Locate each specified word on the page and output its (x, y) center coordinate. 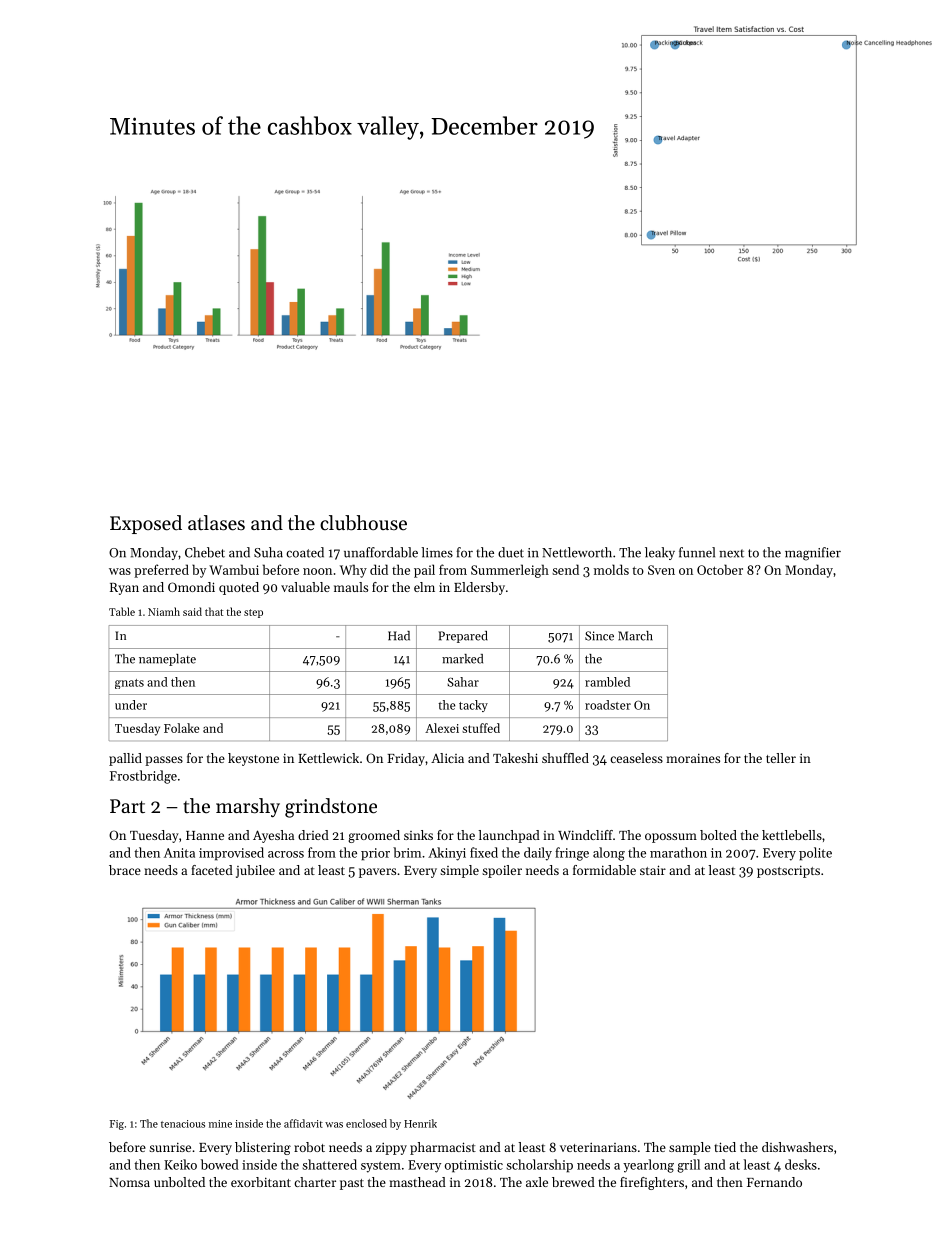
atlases (216, 523)
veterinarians (598, 1147)
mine (220, 1124)
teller (781, 758)
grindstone (331, 808)
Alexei (442, 728)
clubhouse (363, 523)
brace (125, 870)
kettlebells (792, 835)
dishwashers (797, 1147)
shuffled (565, 758)
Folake (181, 728)
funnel (697, 552)
